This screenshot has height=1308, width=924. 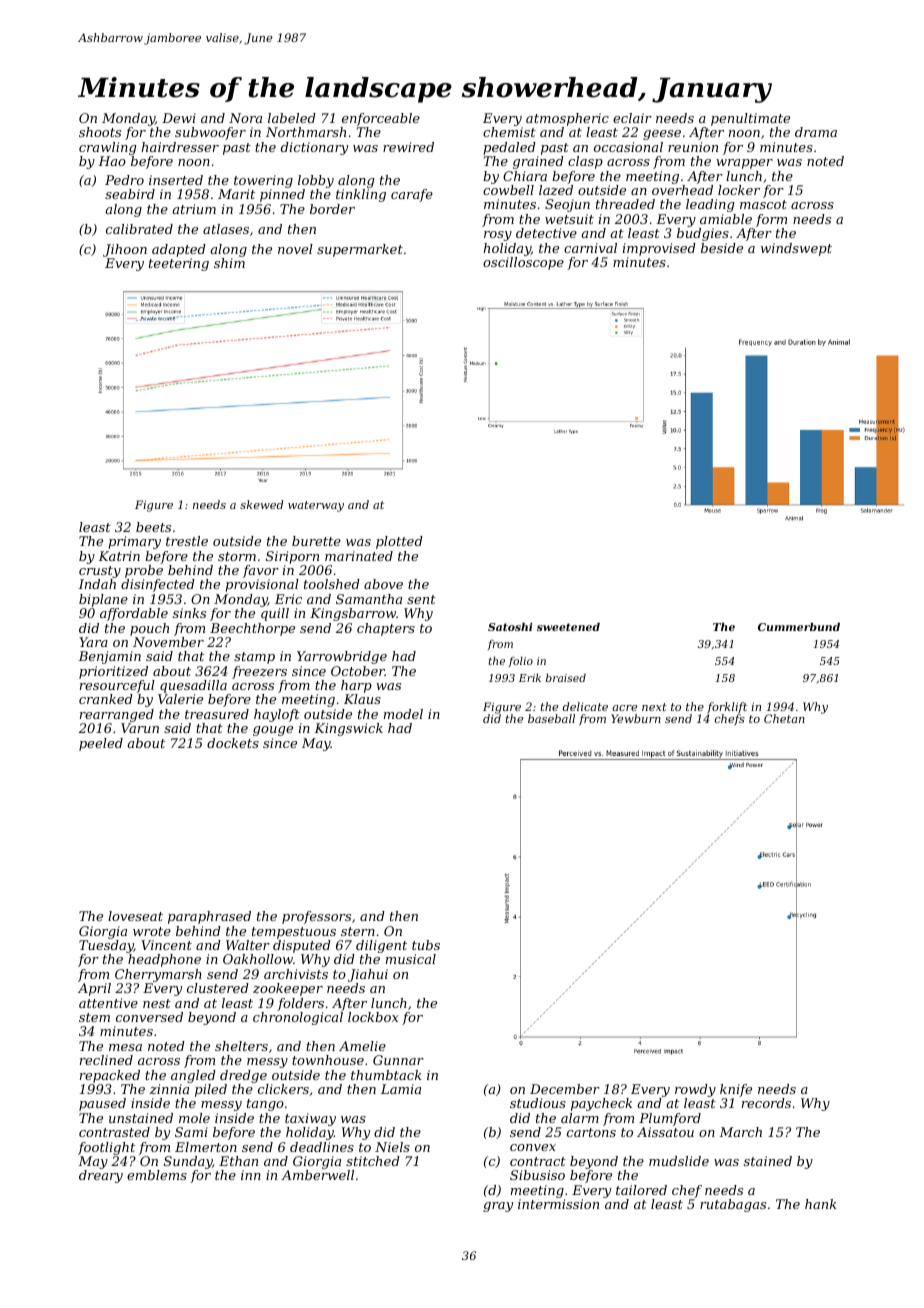 What do you see at coordinates (93, 642) in the screenshot?
I see `Yara` at bounding box center [93, 642].
